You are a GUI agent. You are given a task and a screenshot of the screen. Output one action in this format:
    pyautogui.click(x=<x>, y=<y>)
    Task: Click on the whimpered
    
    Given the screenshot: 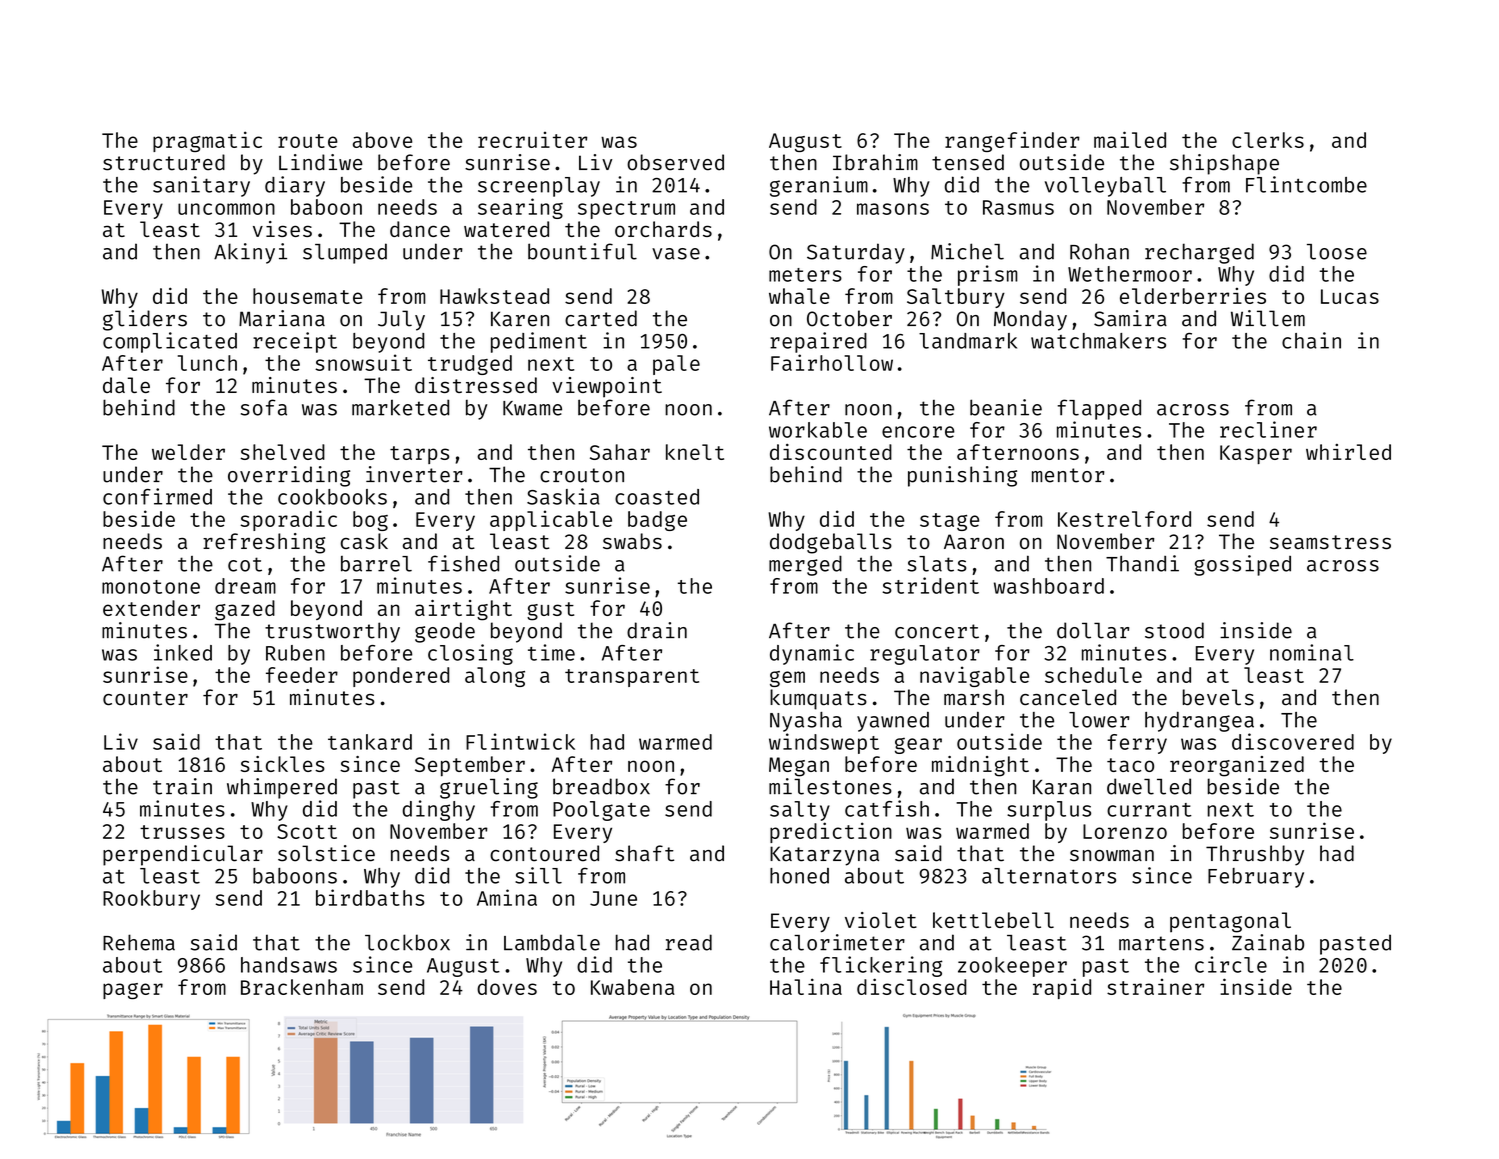 What is the action you would take?
    pyautogui.click(x=282, y=788)
